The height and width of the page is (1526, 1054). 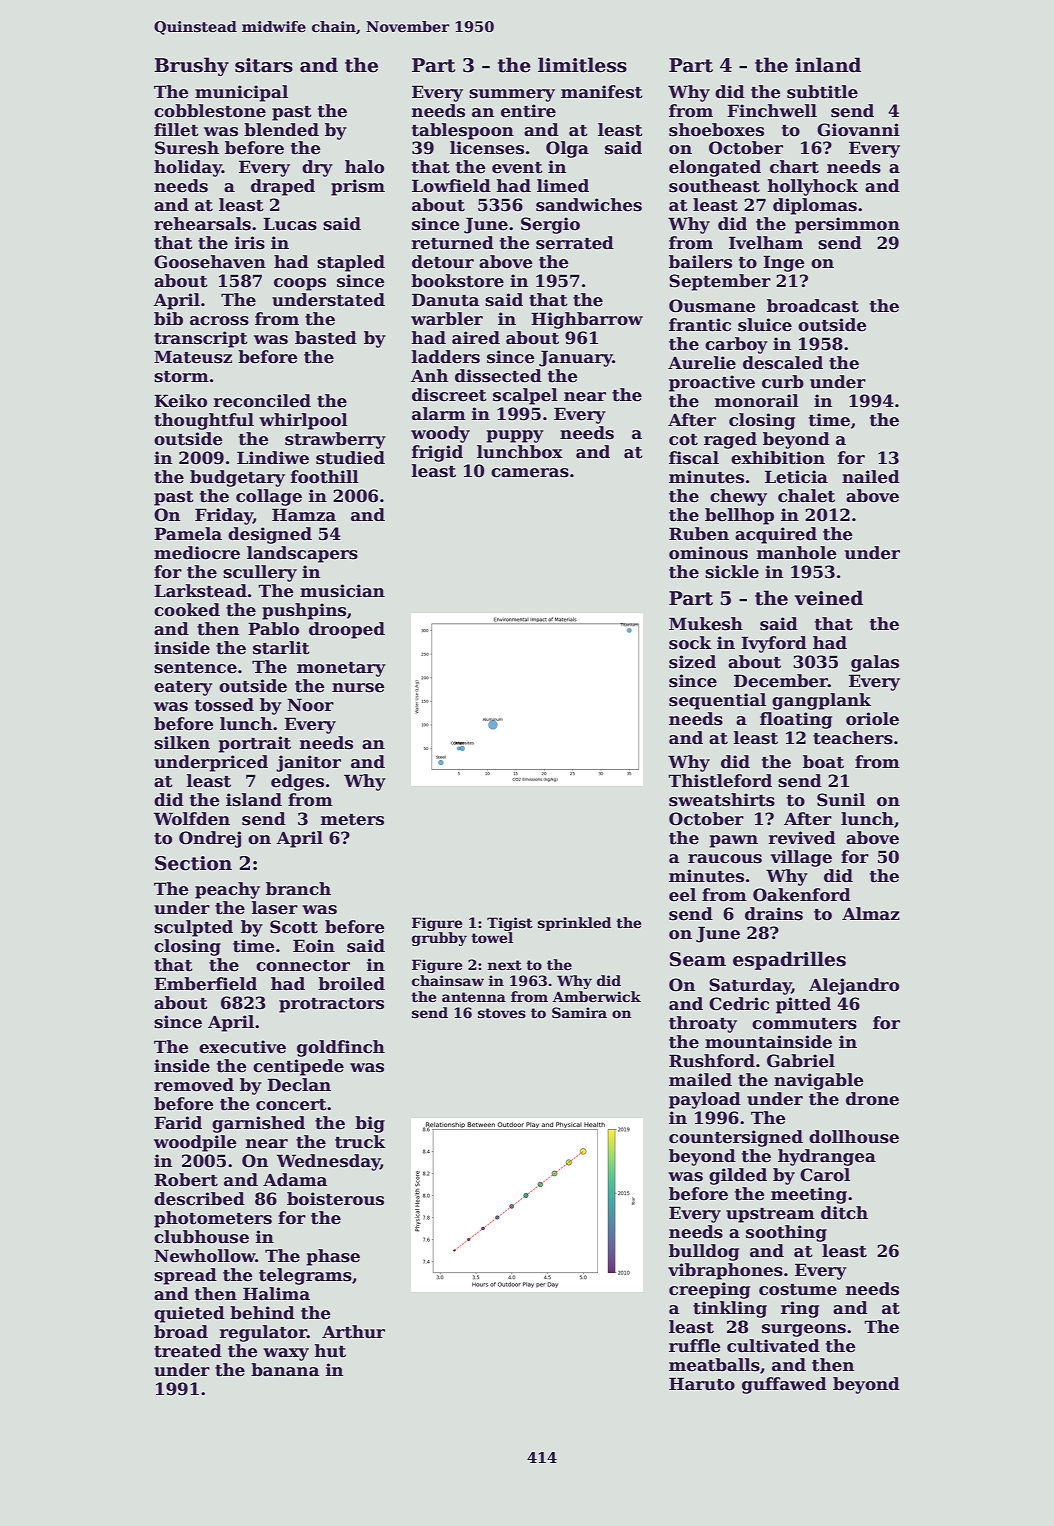 What do you see at coordinates (333, 1257) in the page?
I see `phase` at bounding box center [333, 1257].
